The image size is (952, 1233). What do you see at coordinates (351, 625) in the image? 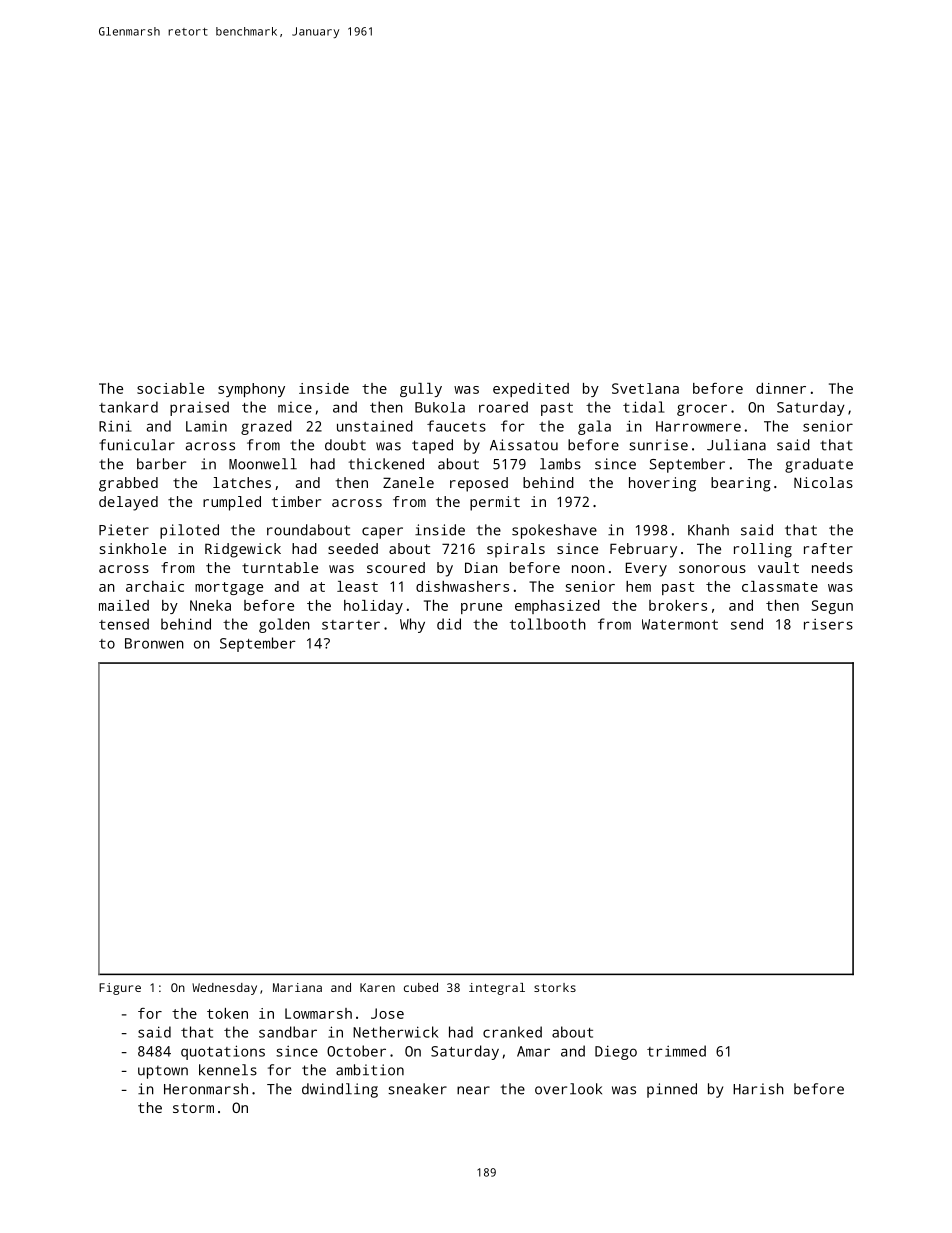
I see `starter` at bounding box center [351, 625].
